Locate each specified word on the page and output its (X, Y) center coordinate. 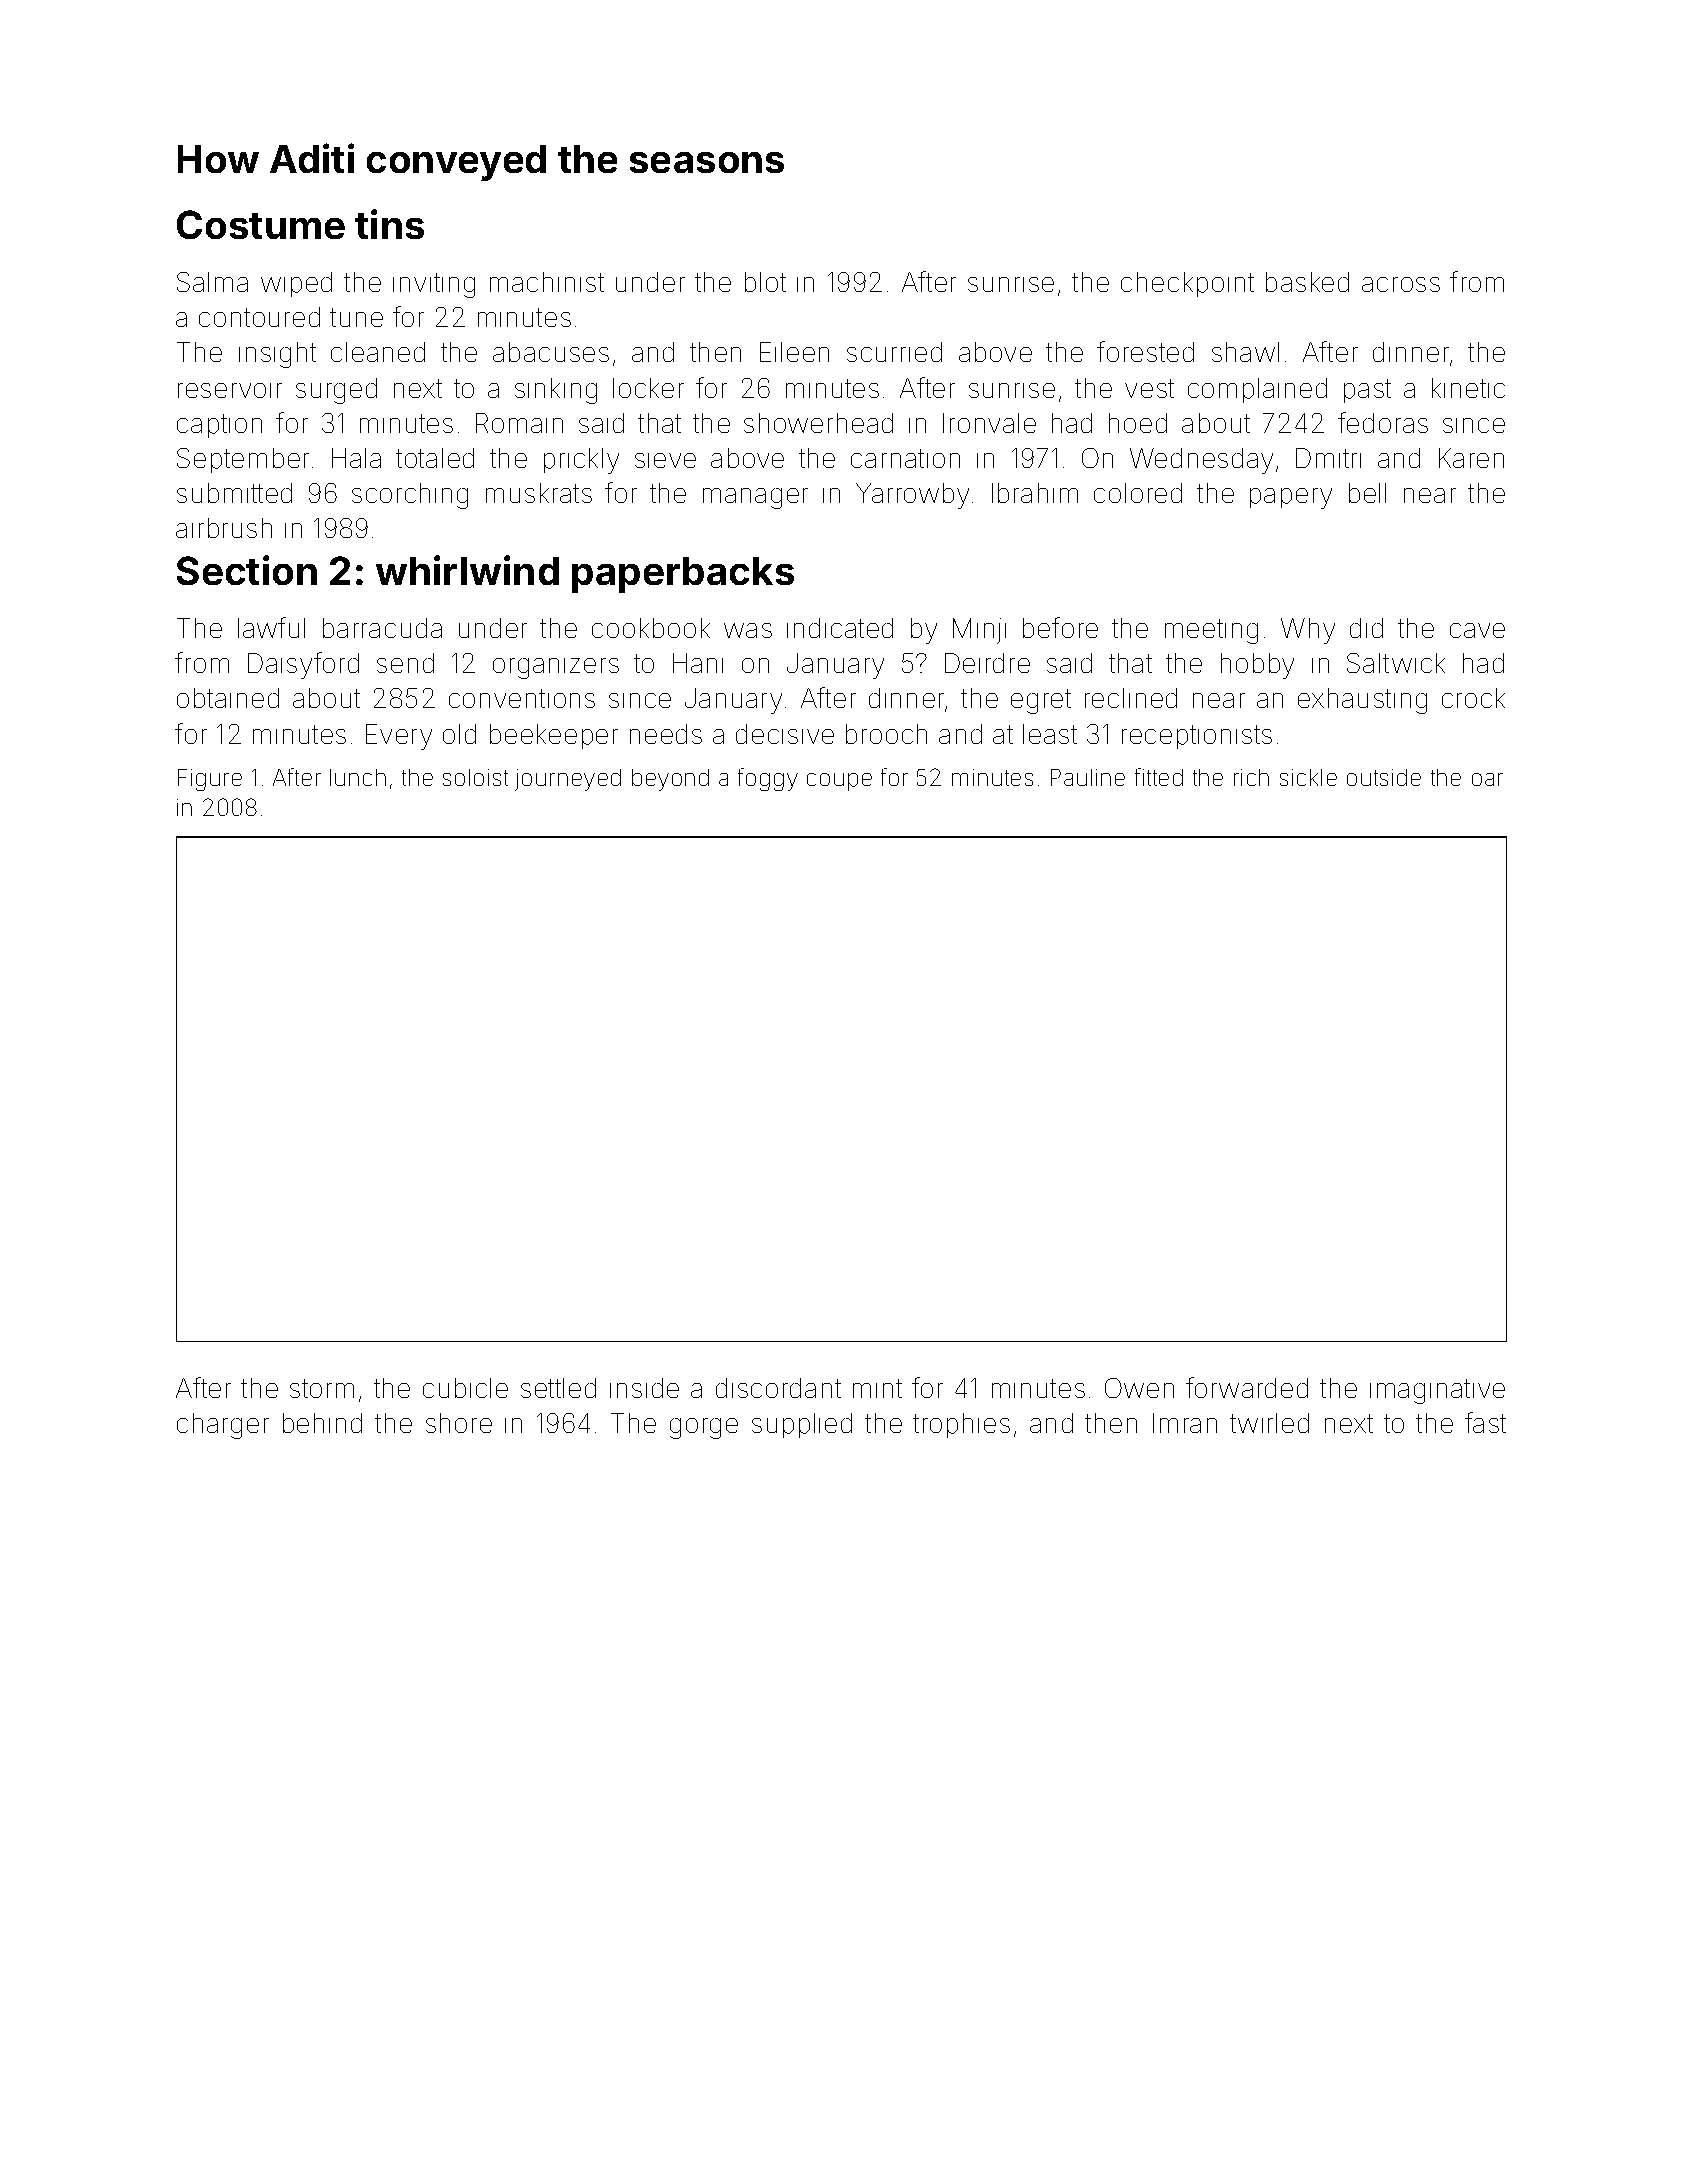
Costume (261, 224)
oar (1487, 779)
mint (877, 1388)
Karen (1471, 458)
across (1401, 284)
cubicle (465, 1388)
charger (223, 1426)
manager (755, 498)
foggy (768, 779)
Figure (210, 780)
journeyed (568, 780)
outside (1384, 777)
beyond (670, 780)
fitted (1159, 777)
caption (219, 426)
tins (389, 224)
